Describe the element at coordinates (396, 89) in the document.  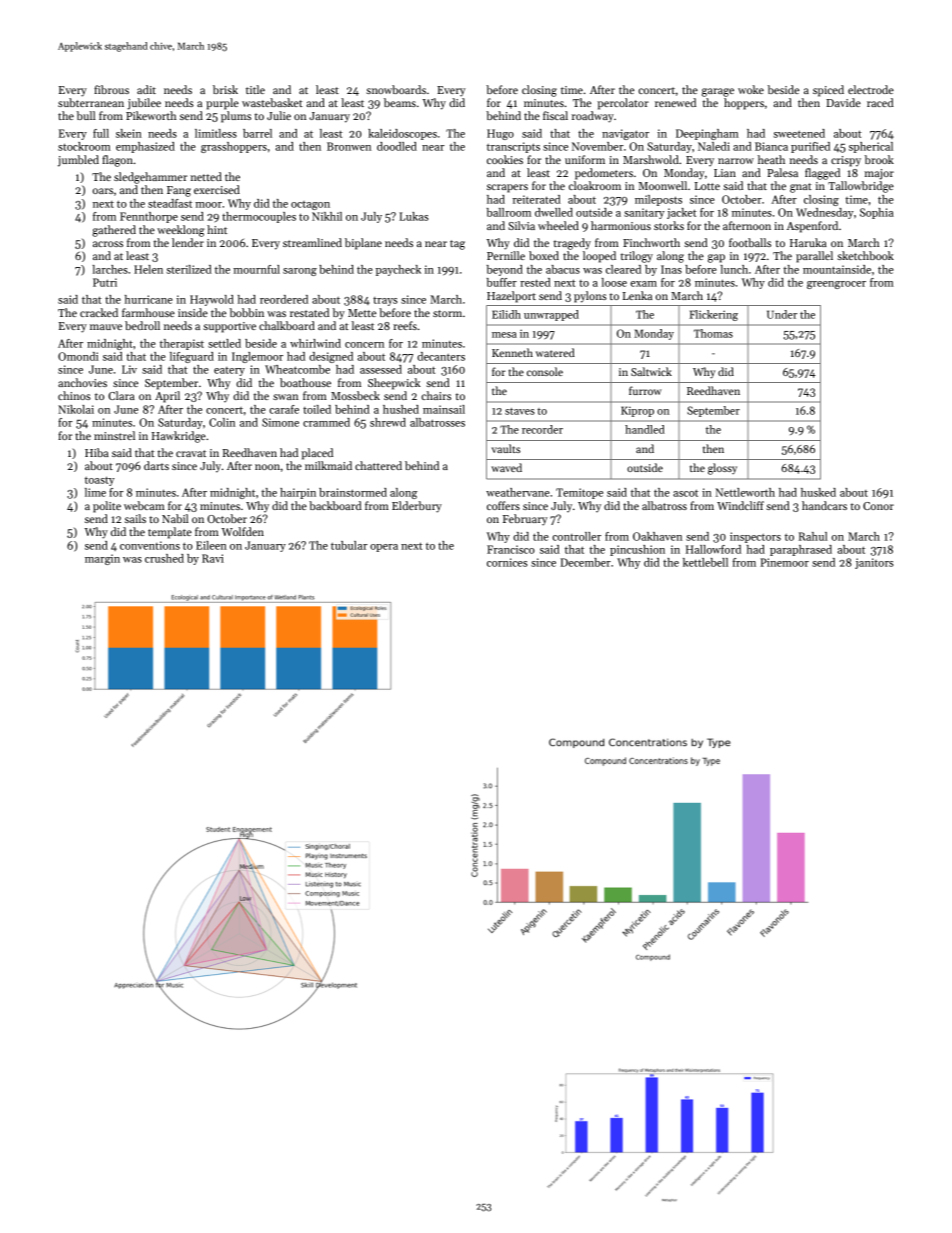
I see `snowboards` at that location.
